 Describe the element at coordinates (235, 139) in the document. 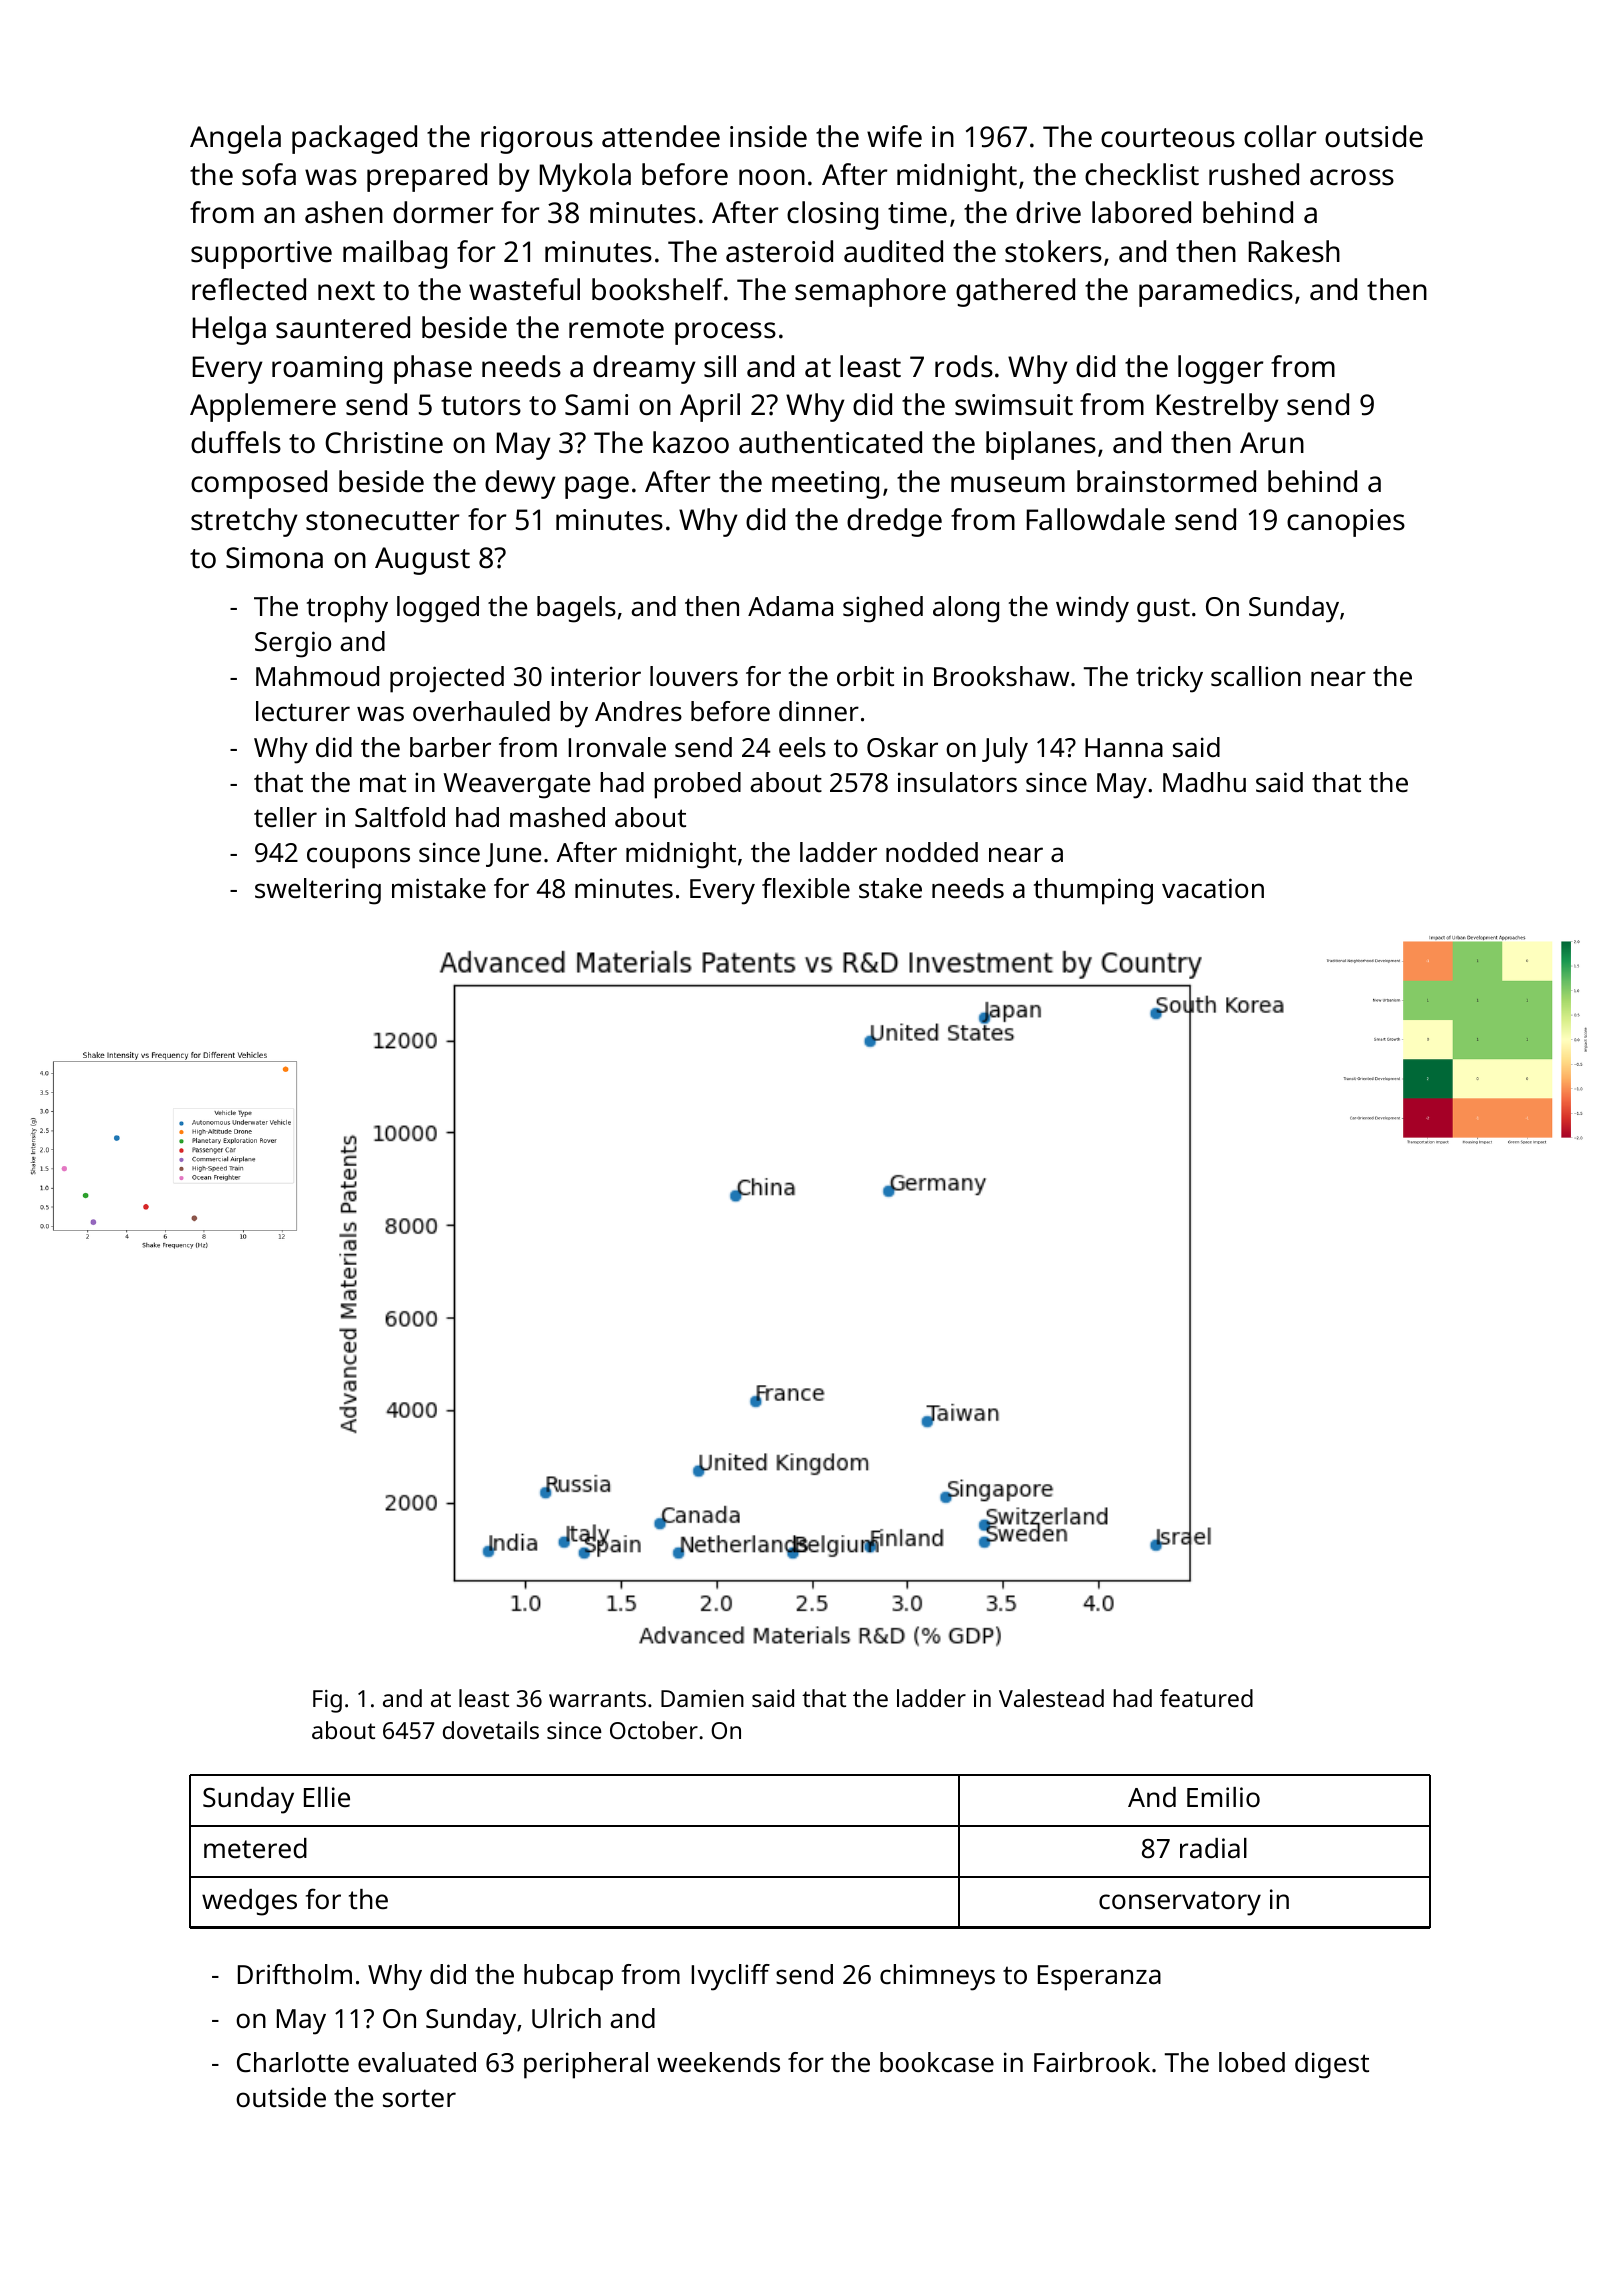

I see `Angela` at that location.
